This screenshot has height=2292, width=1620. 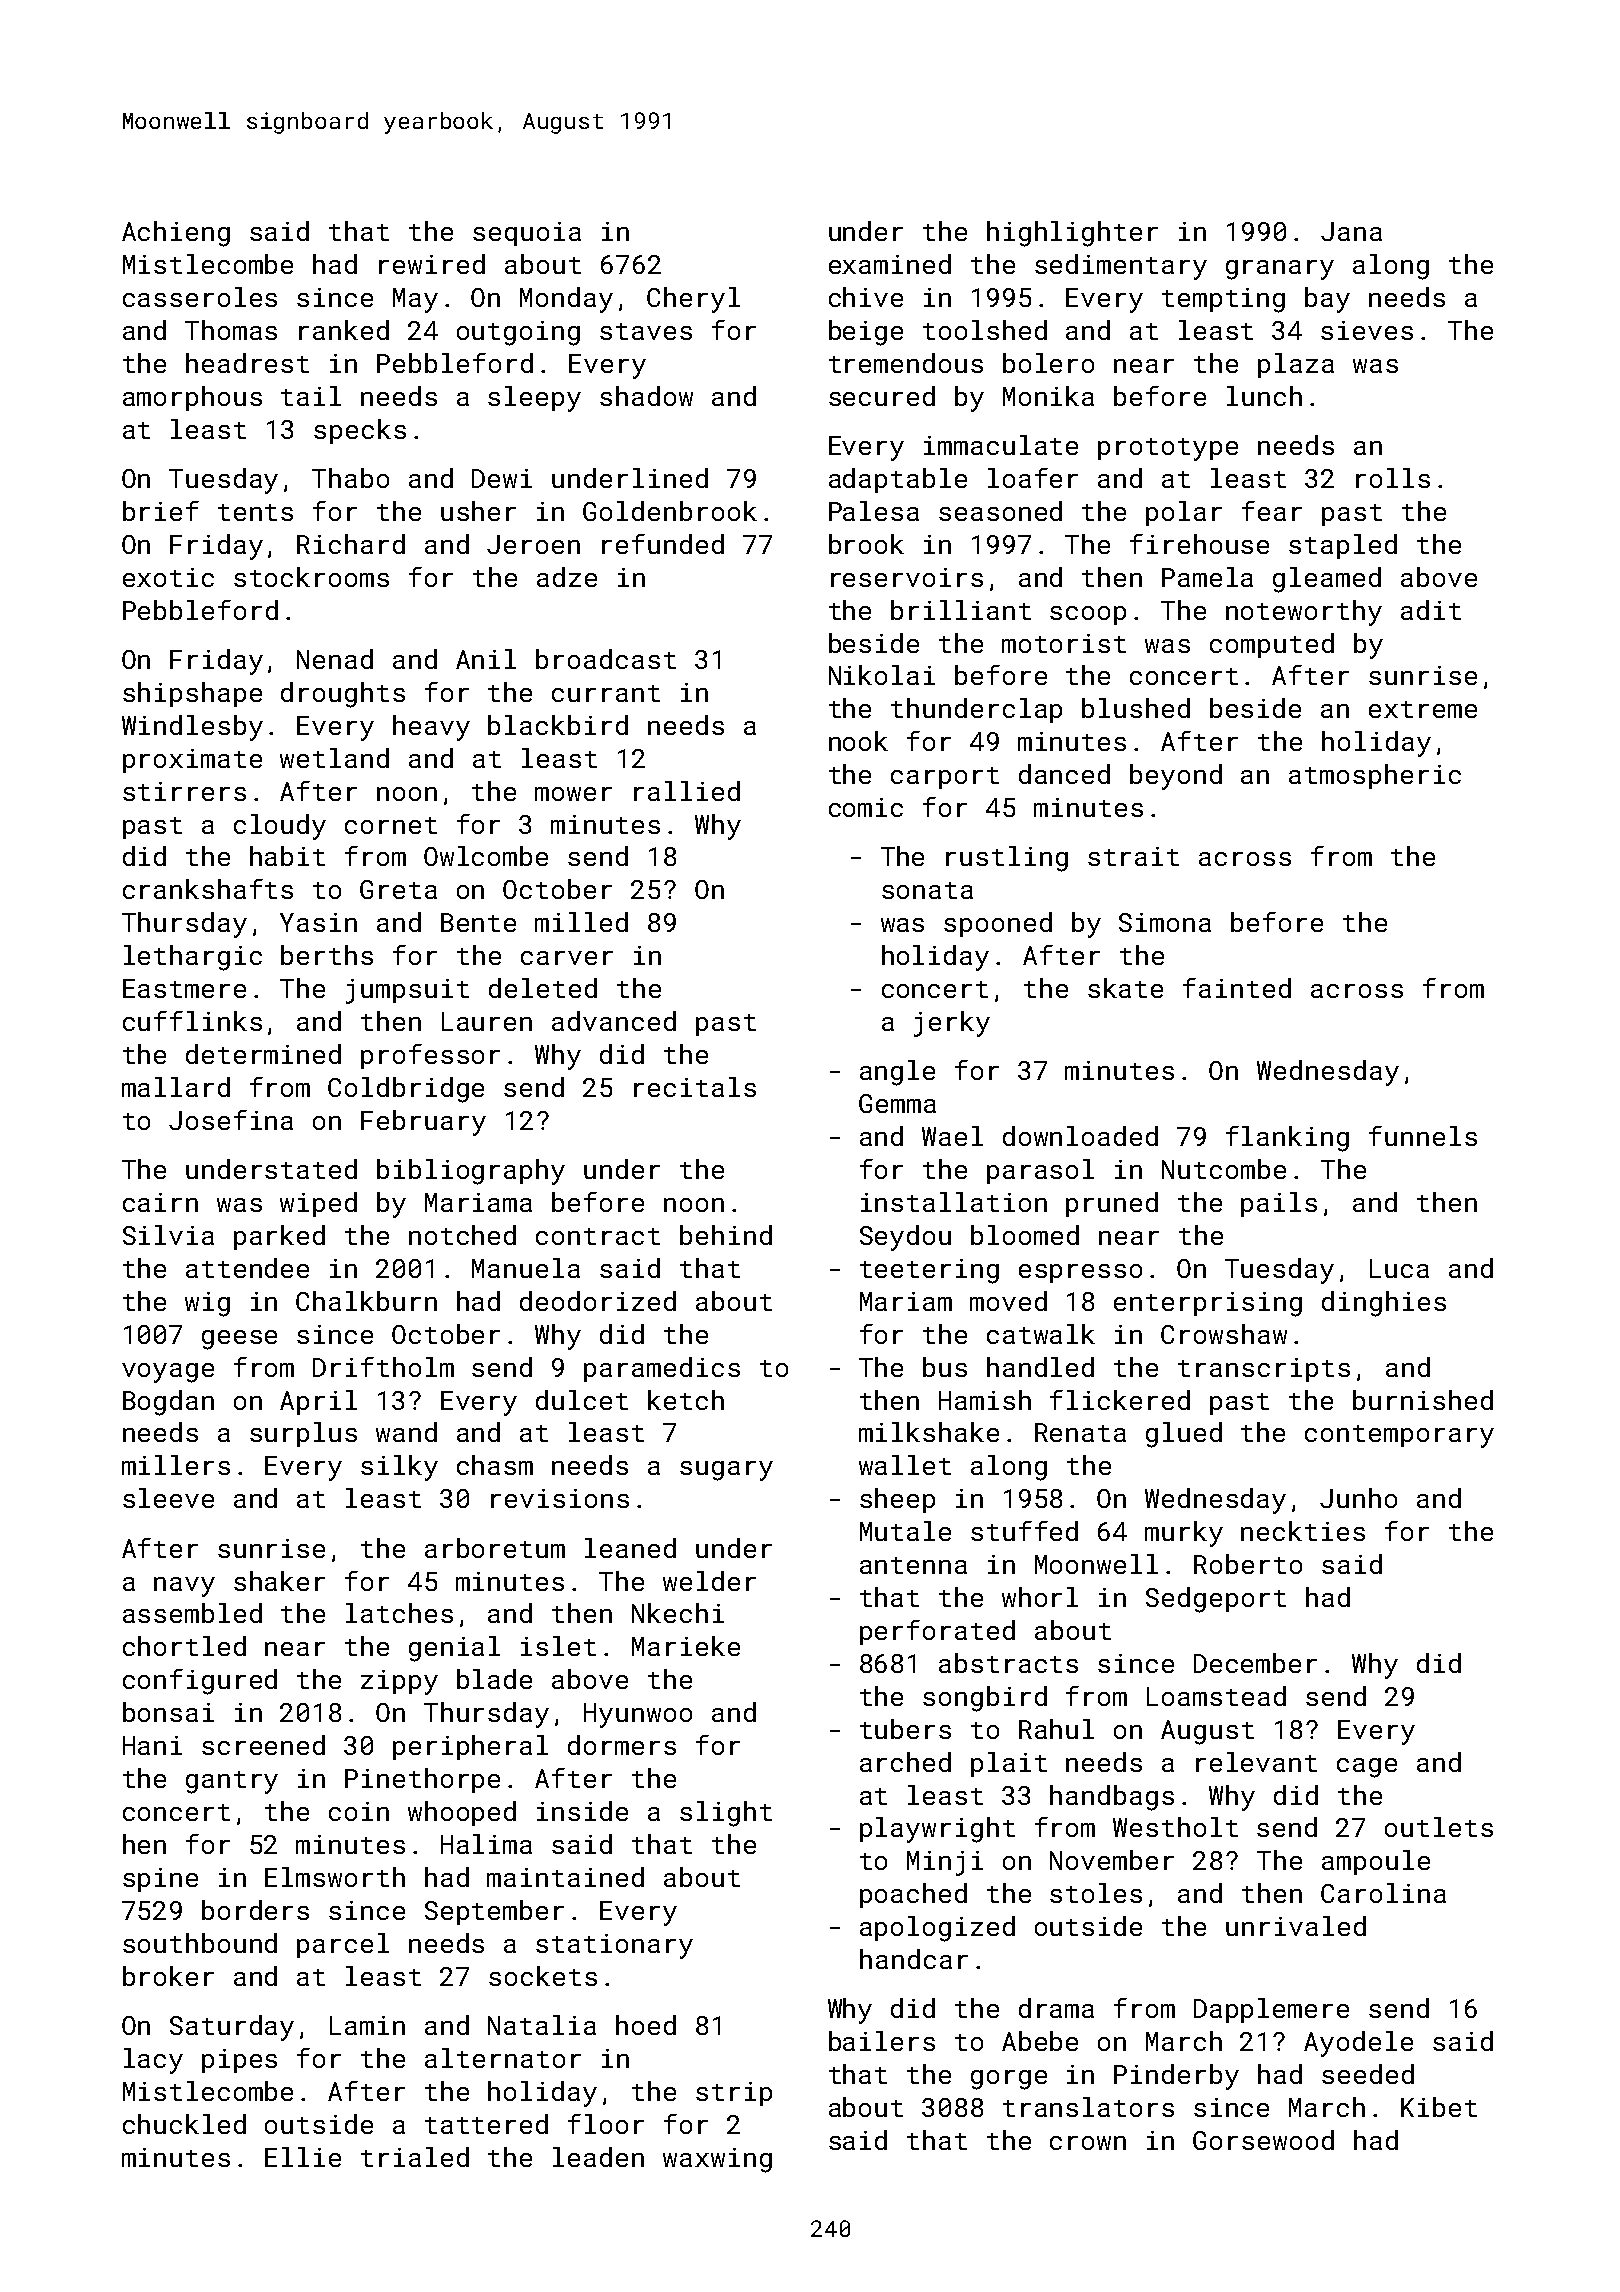 What do you see at coordinates (726, 1471) in the screenshot?
I see `sugary` at bounding box center [726, 1471].
